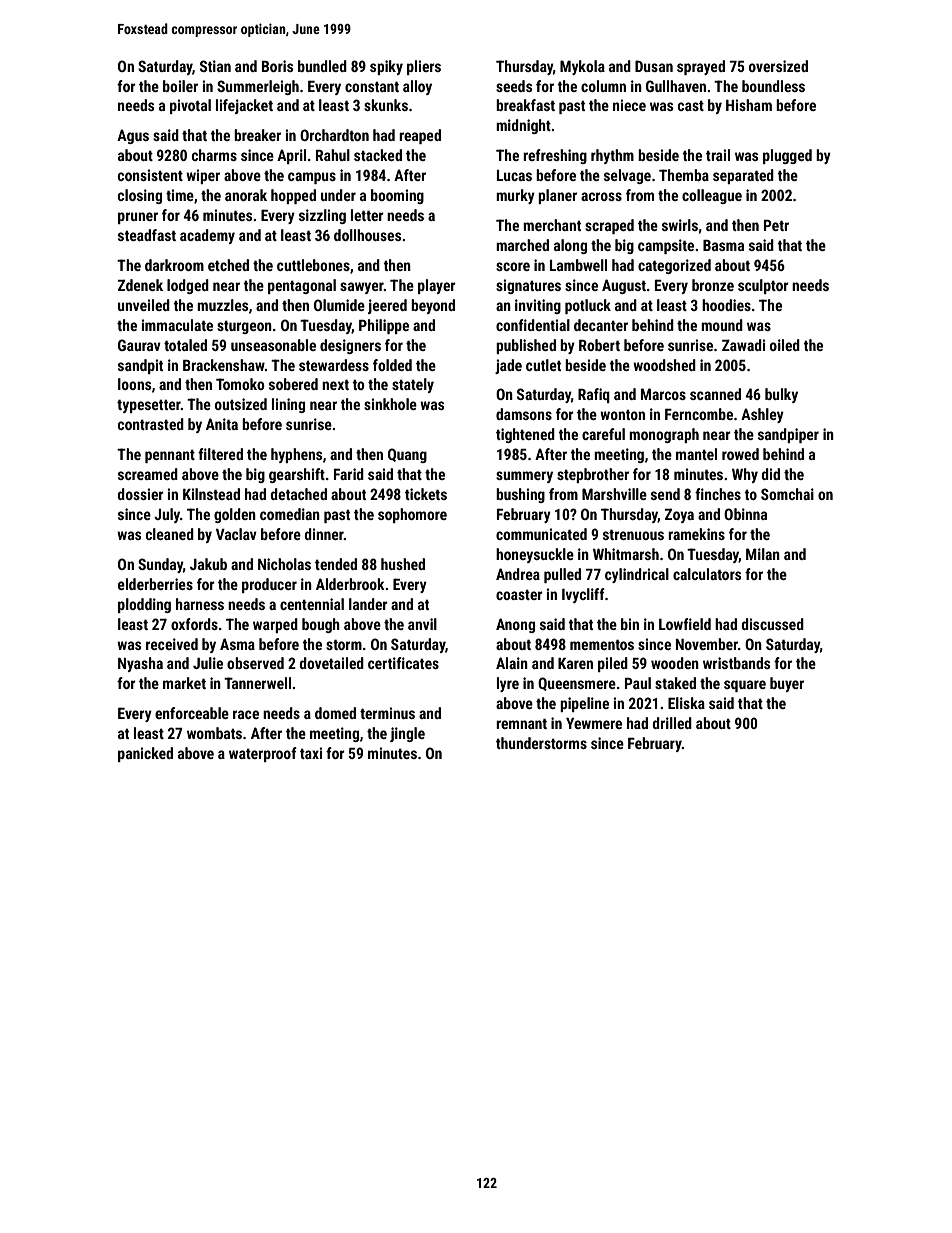 The height and width of the page is (1233, 952). Describe the element at coordinates (575, 663) in the page. I see `Karen` at that location.
